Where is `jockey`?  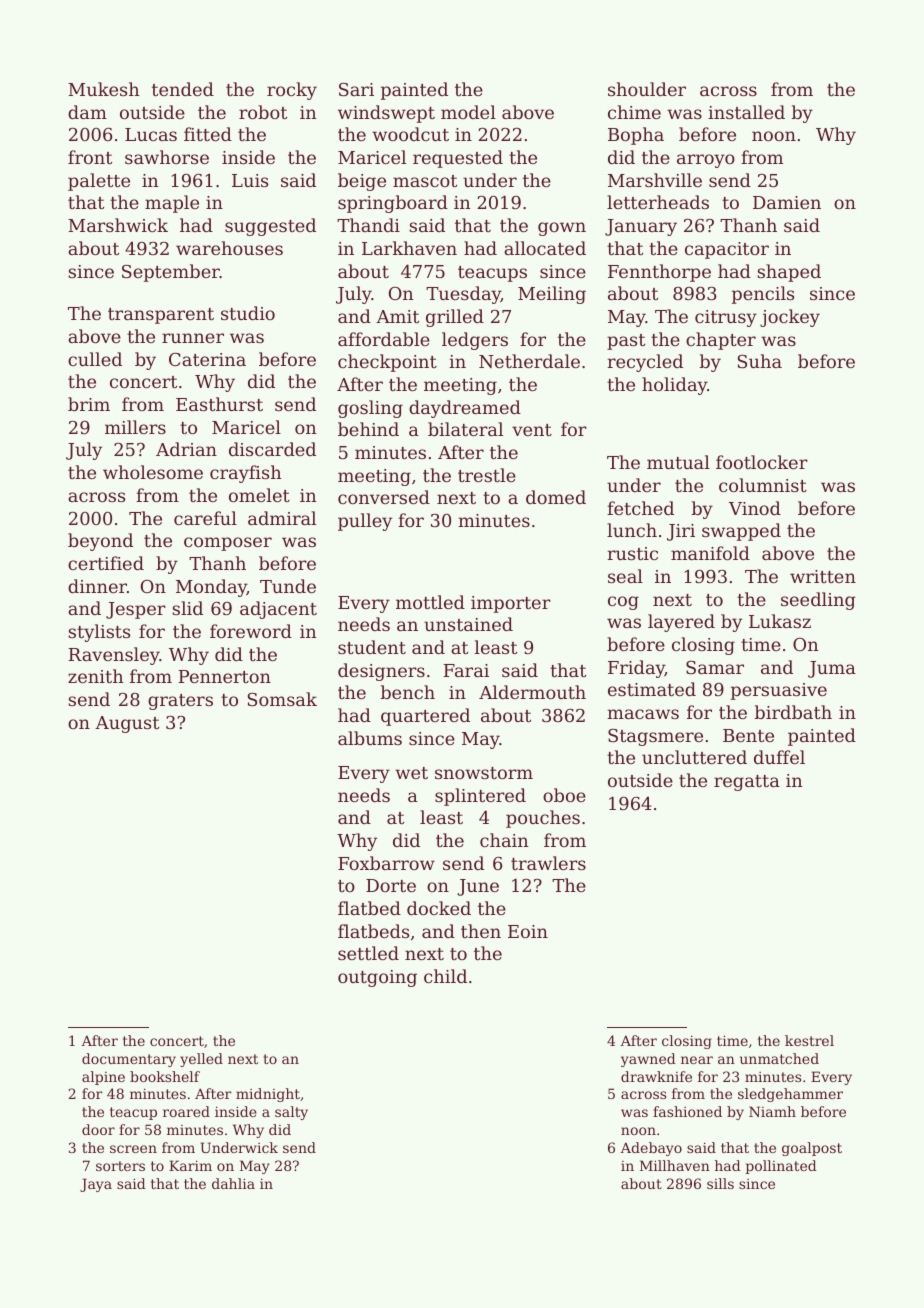
jockey is located at coordinates (790, 318).
